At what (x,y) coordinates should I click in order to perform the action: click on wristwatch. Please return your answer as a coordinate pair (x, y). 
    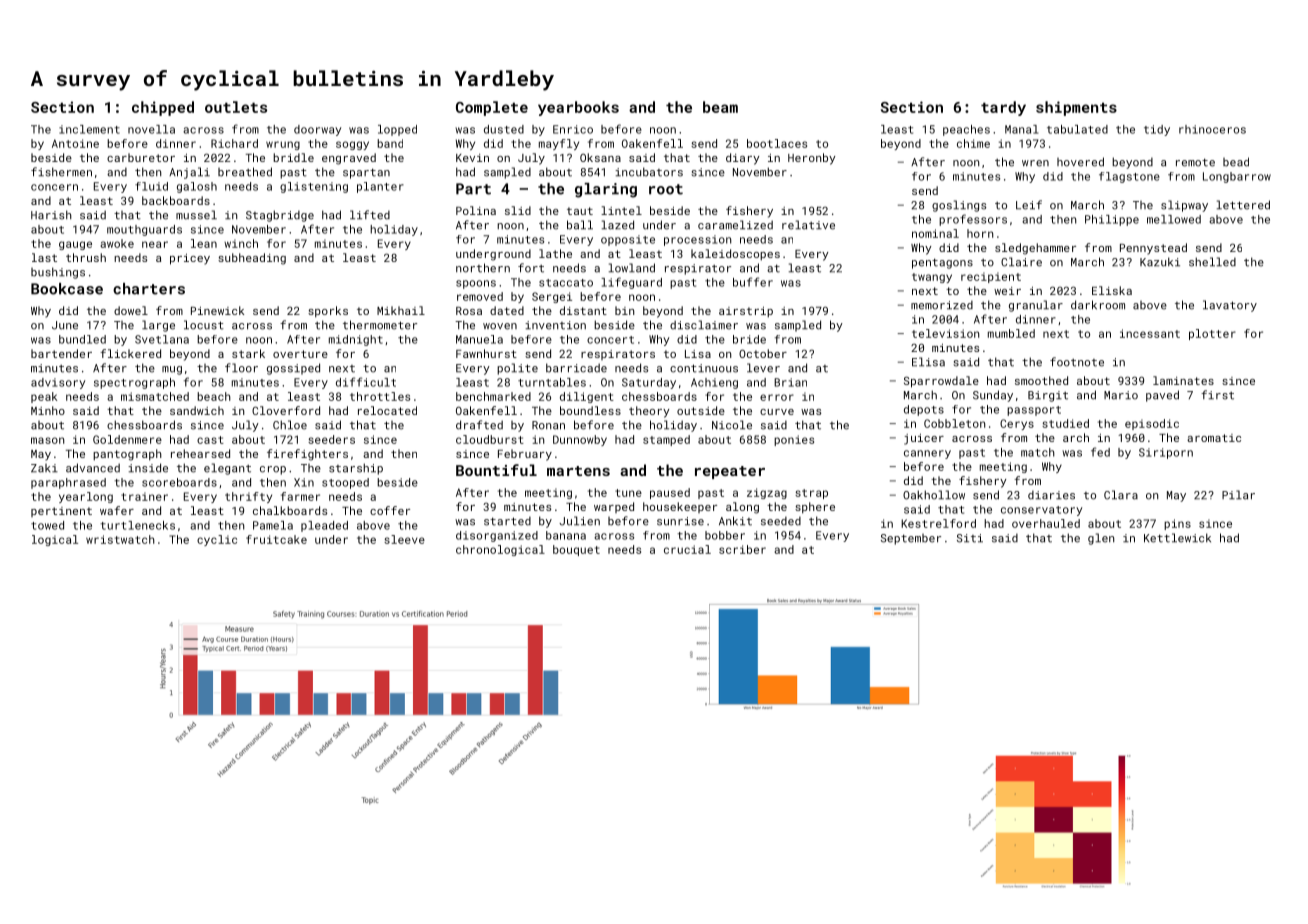
    Looking at the image, I should click on (120, 539).
